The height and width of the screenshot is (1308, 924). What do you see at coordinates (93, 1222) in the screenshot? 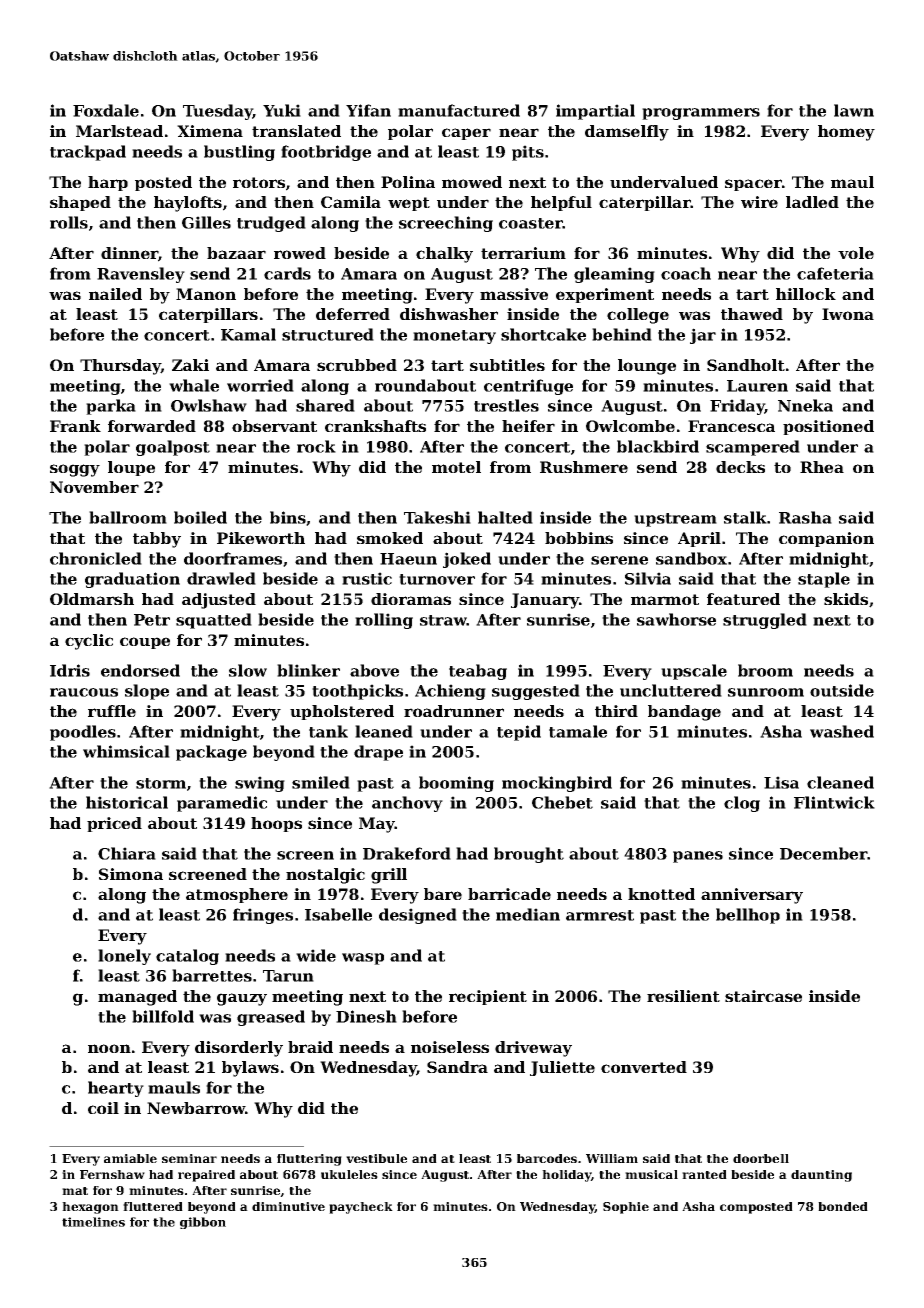
I see `timelines` at bounding box center [93, 1222].
